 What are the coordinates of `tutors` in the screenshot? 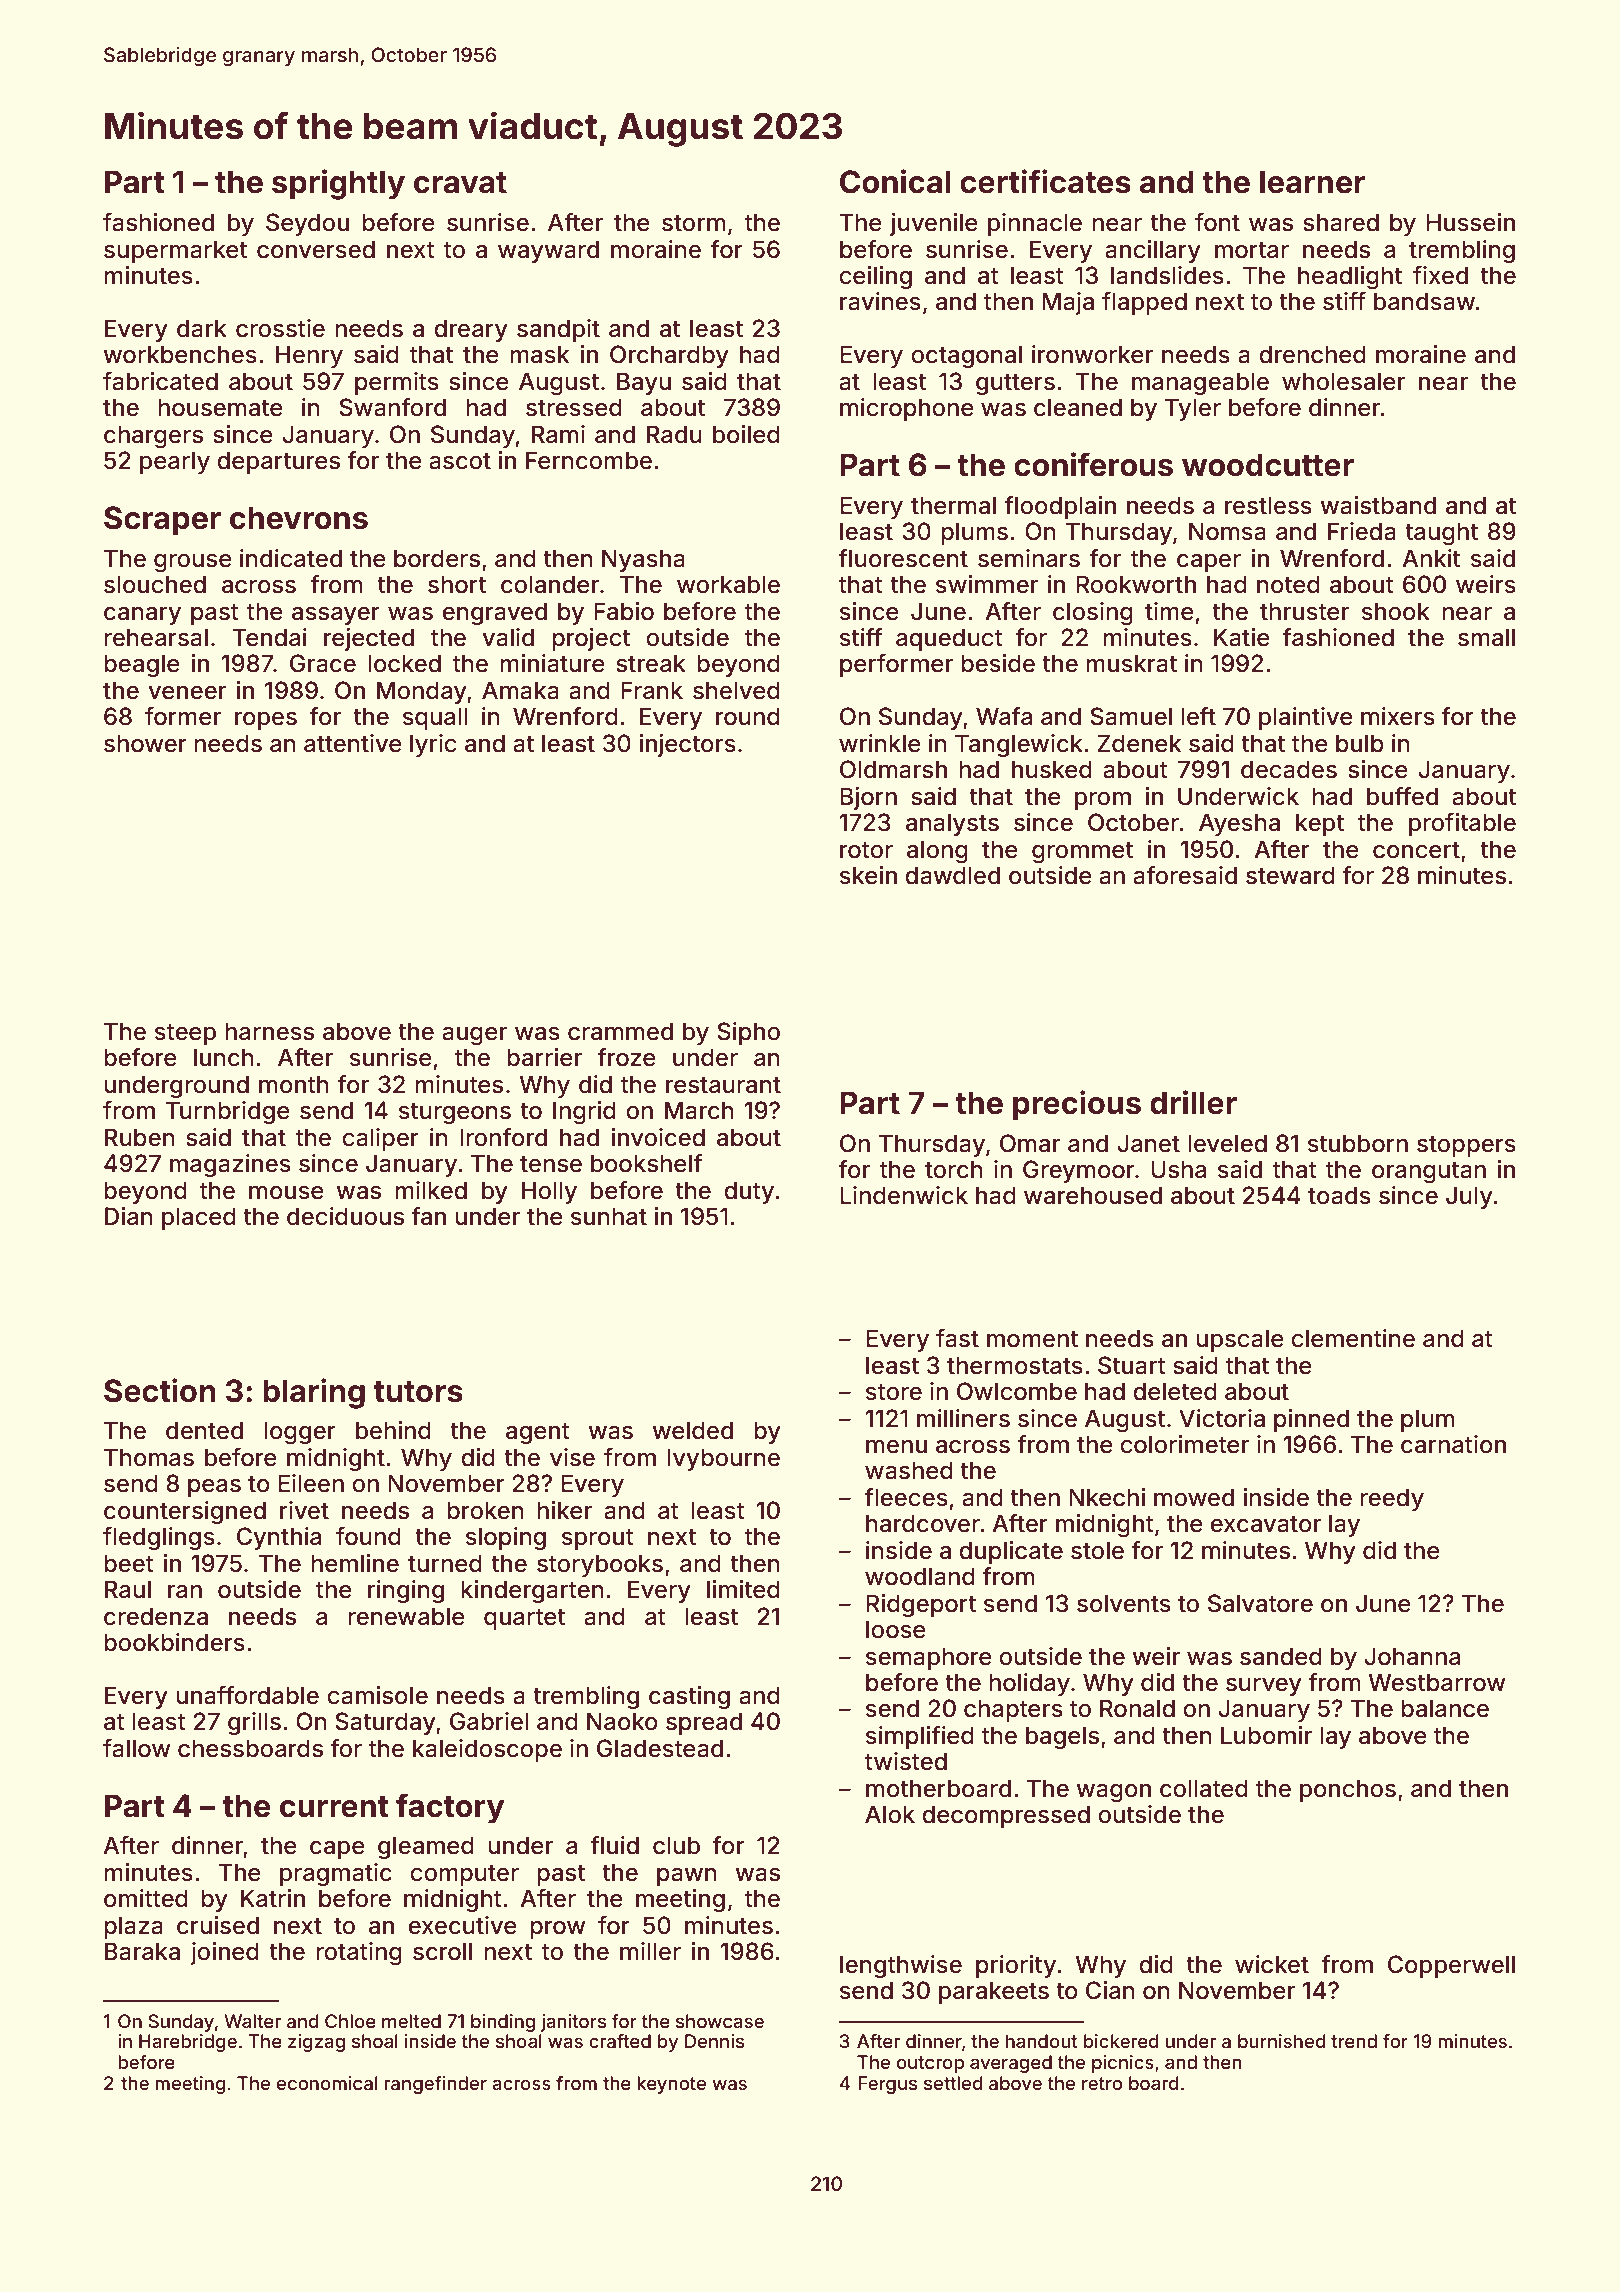 It's located at (418, 1392).
